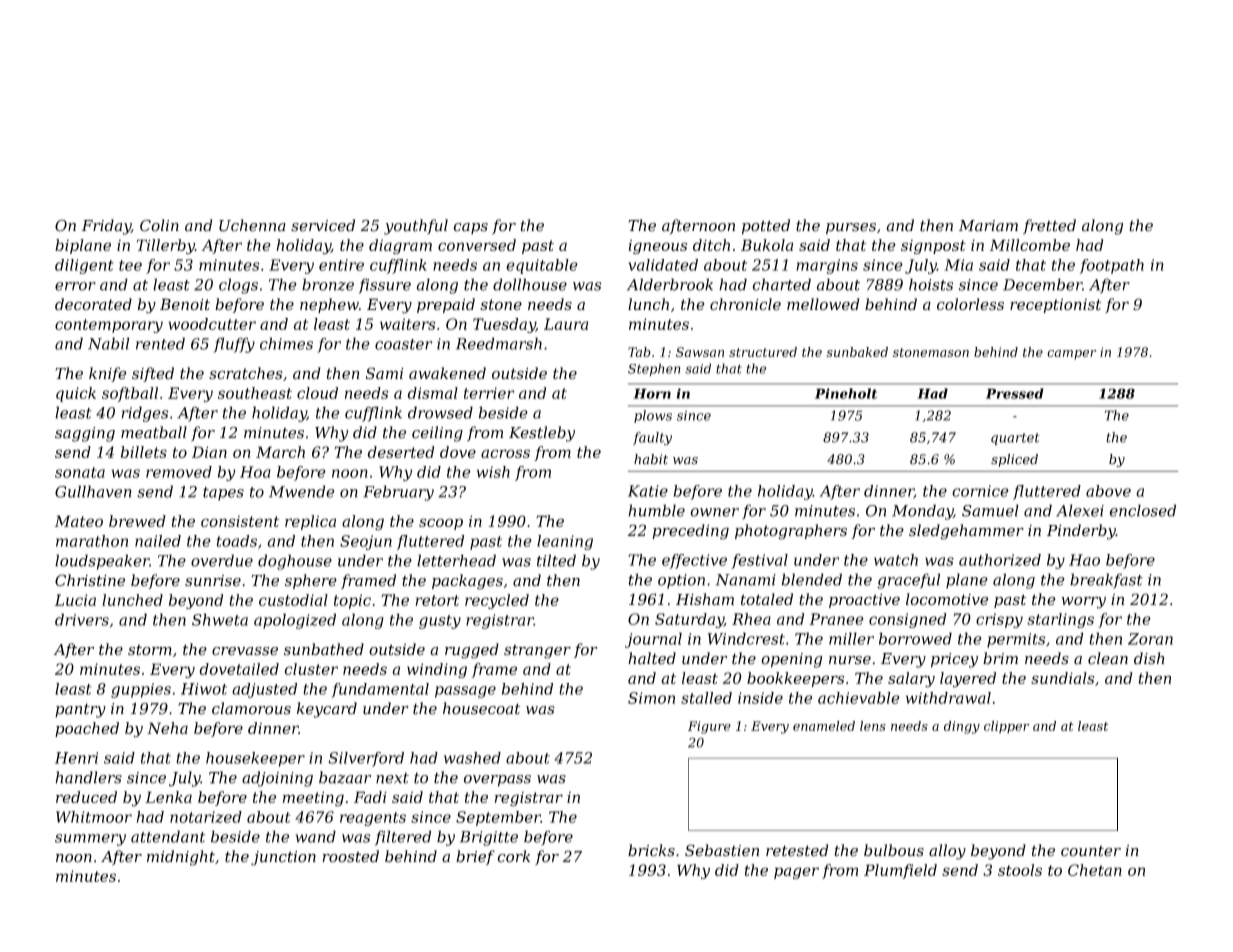 Image resolution: width=1233 pixels, height=952 pixels. Describe the element at coordinates (447, 373) in the page. I see `awakened` at that location.
